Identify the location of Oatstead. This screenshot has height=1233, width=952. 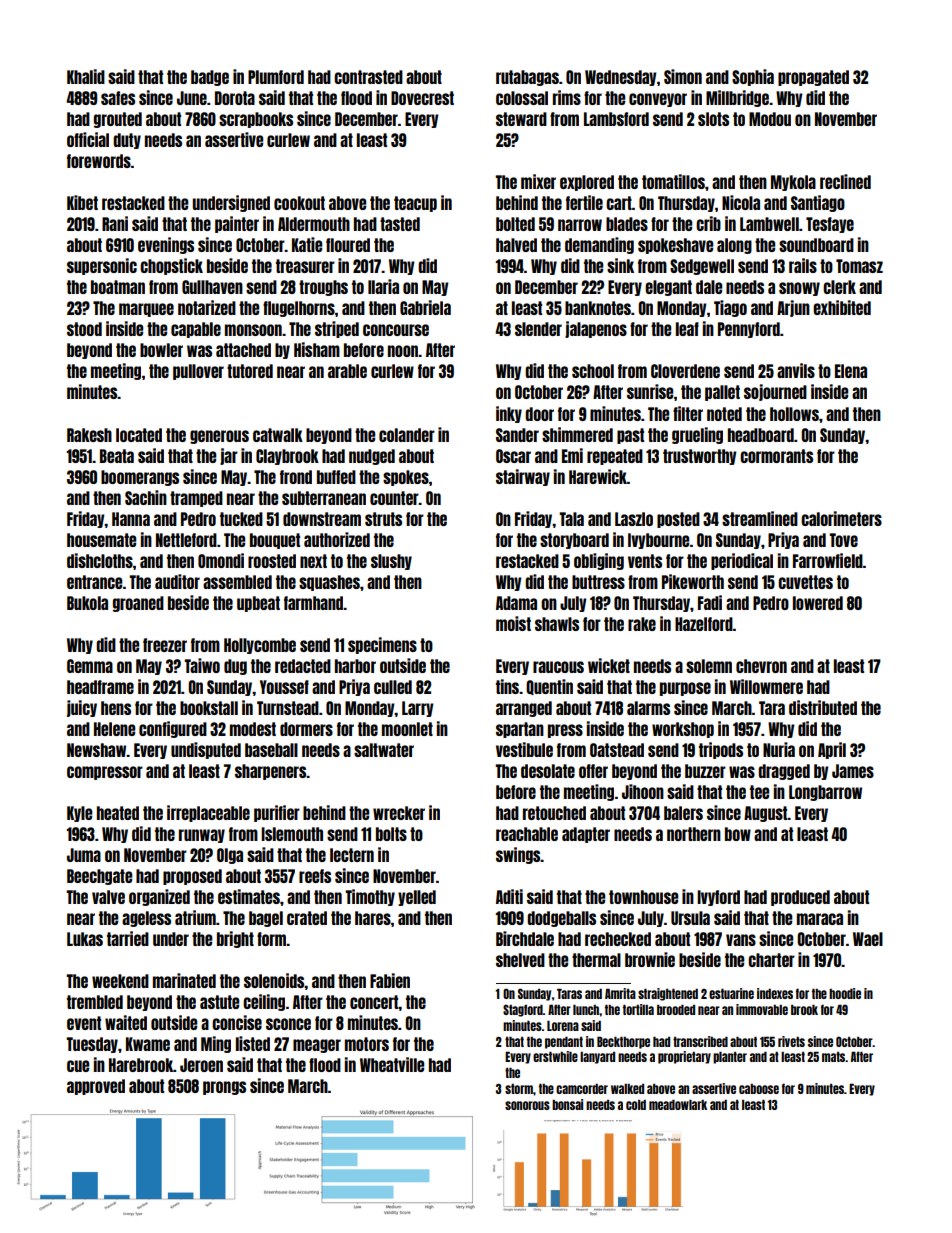
(617, 750).
